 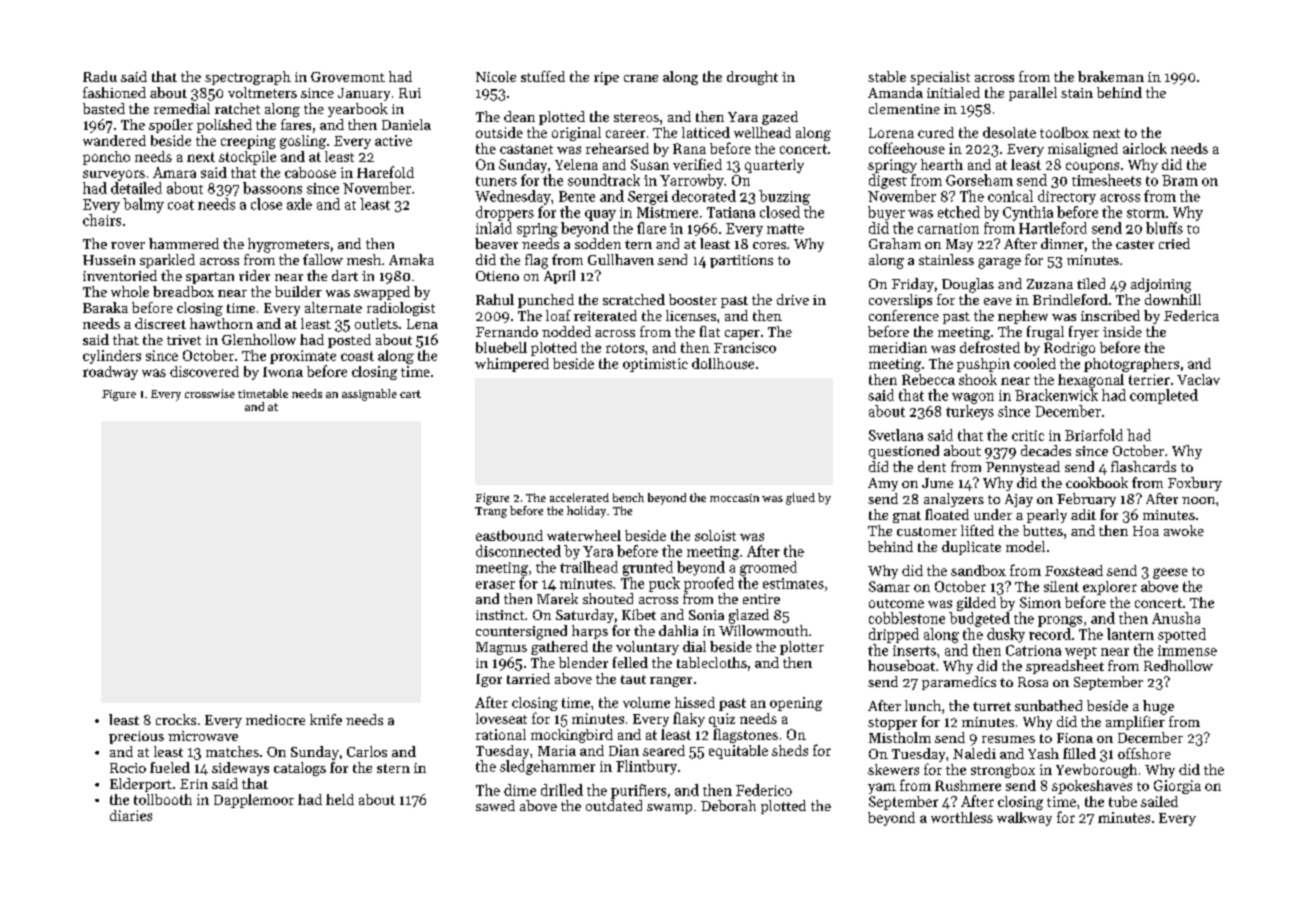 I want to click on rider, so click(x=254, y=275).
